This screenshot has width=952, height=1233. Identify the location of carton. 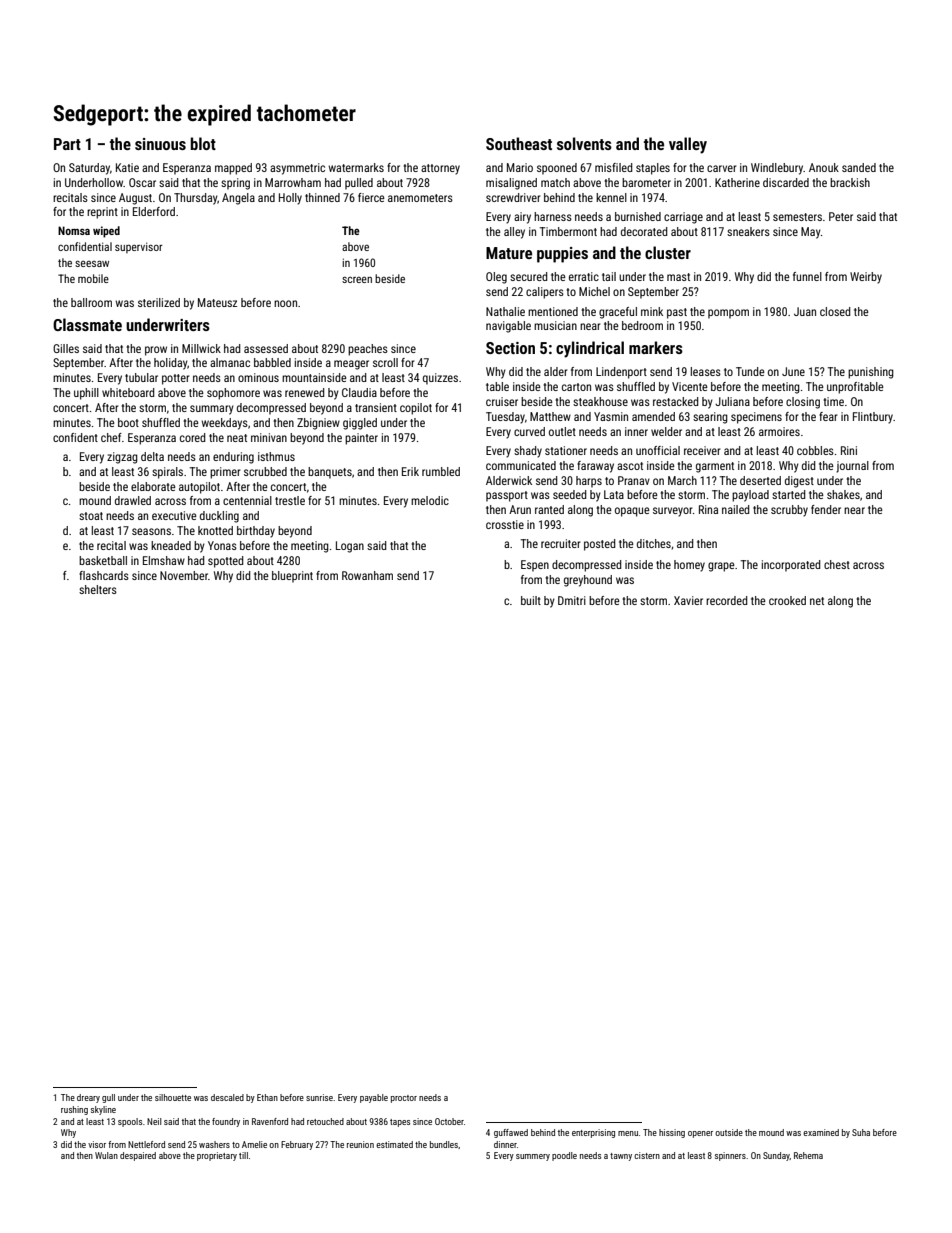
(576, 387).
